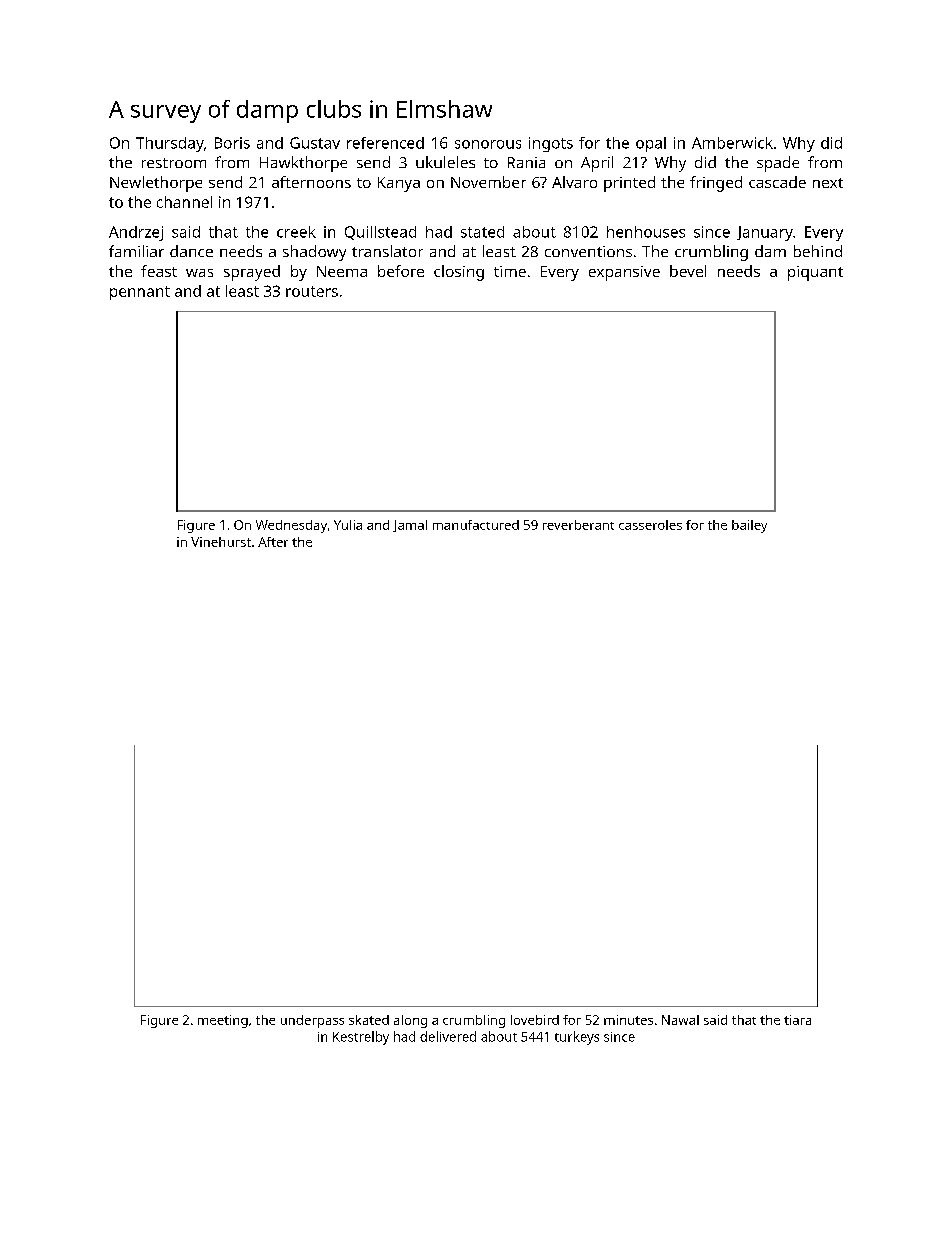 The height and width of the screenshot is (1233, 952). What do you see at coordinates (680, 1020) in the screenshot?
I see `Nawal` at bounding box center [680, 1020].
